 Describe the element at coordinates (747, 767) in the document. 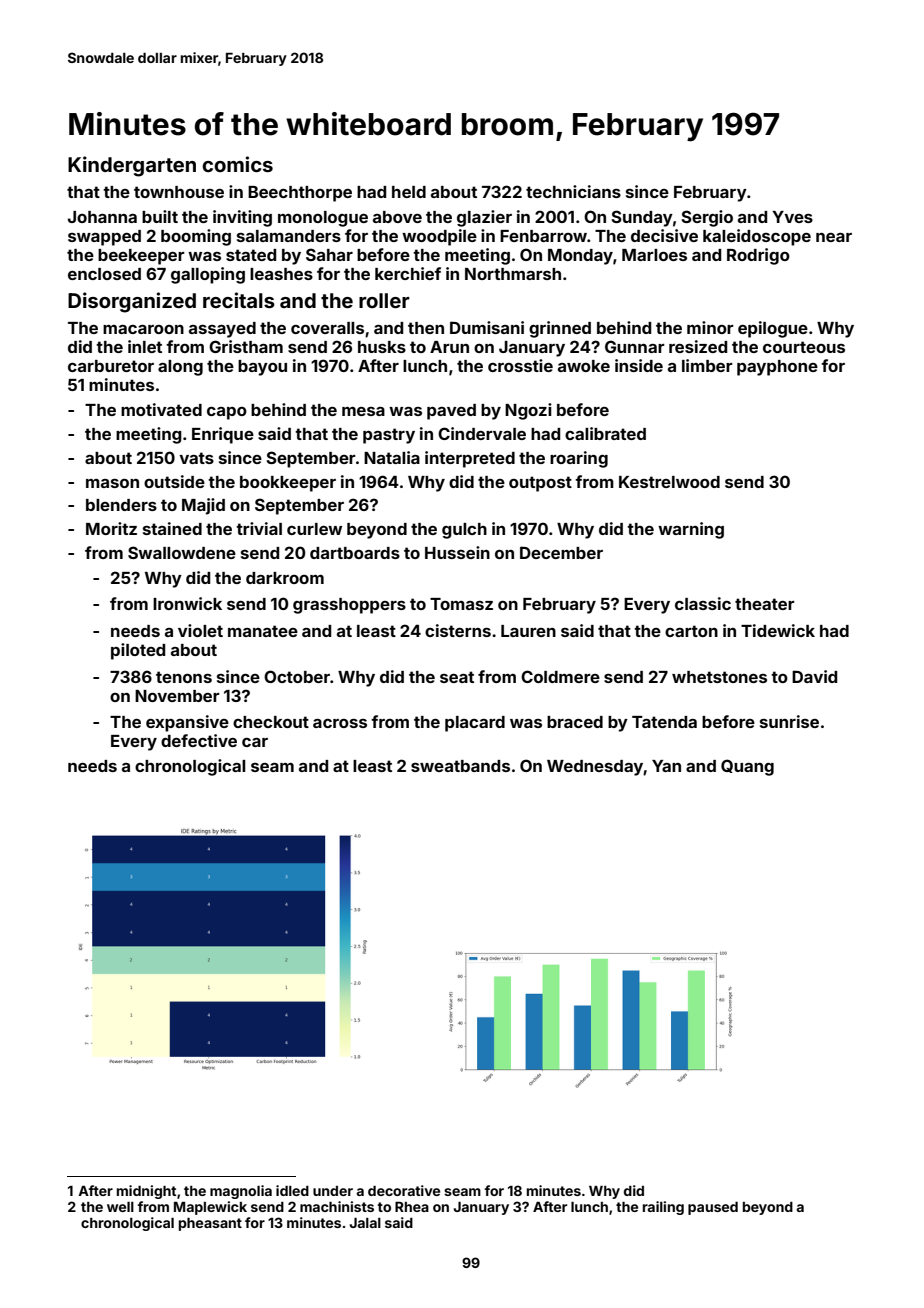

I see `Quang` at that location.
